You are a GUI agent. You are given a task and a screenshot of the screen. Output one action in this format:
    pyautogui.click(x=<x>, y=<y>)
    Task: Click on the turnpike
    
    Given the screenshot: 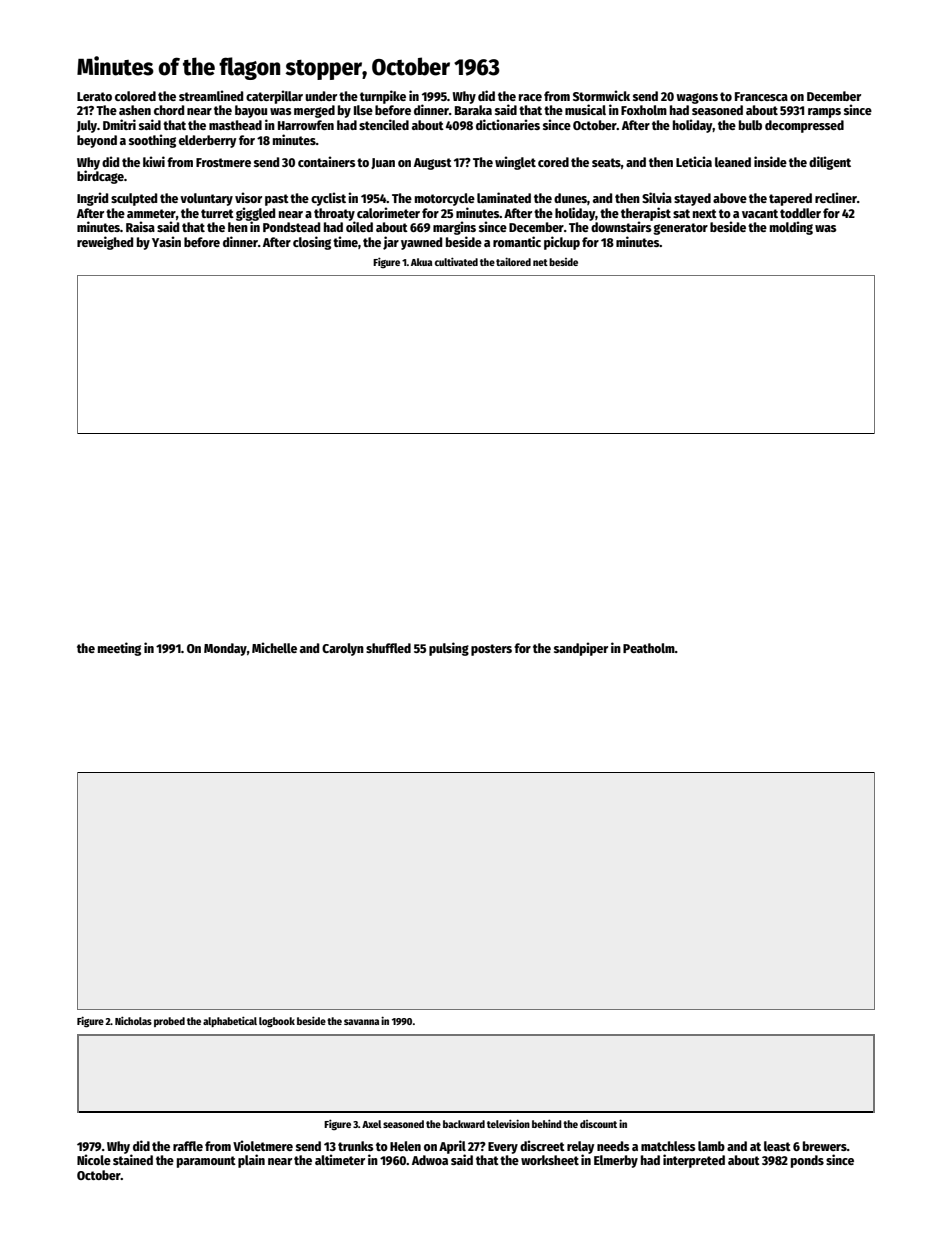 What is the action you would take?
    pyautogui.click(x=383, y=97)
